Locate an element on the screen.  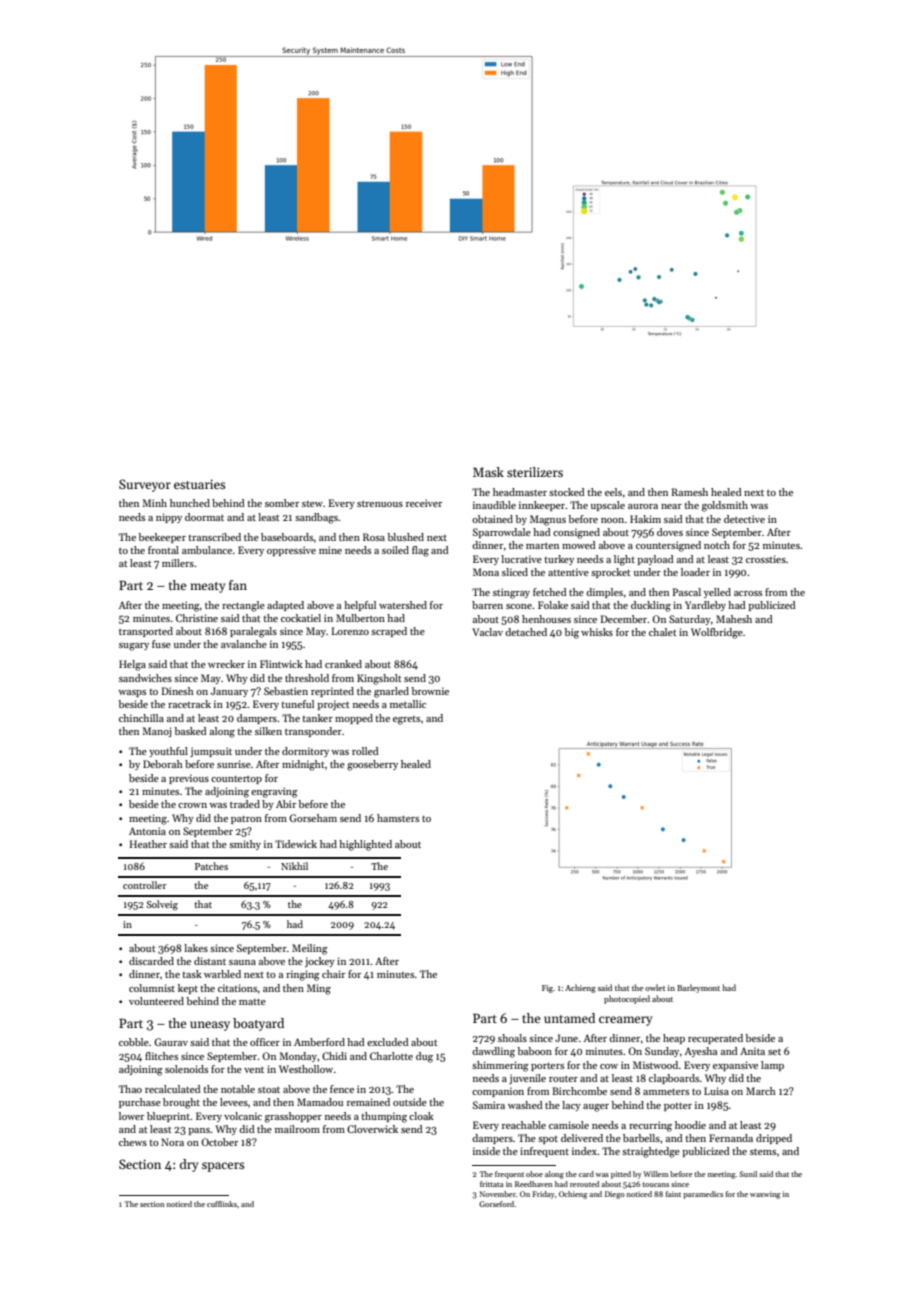
sauna is located at coordinates (242, 962).
